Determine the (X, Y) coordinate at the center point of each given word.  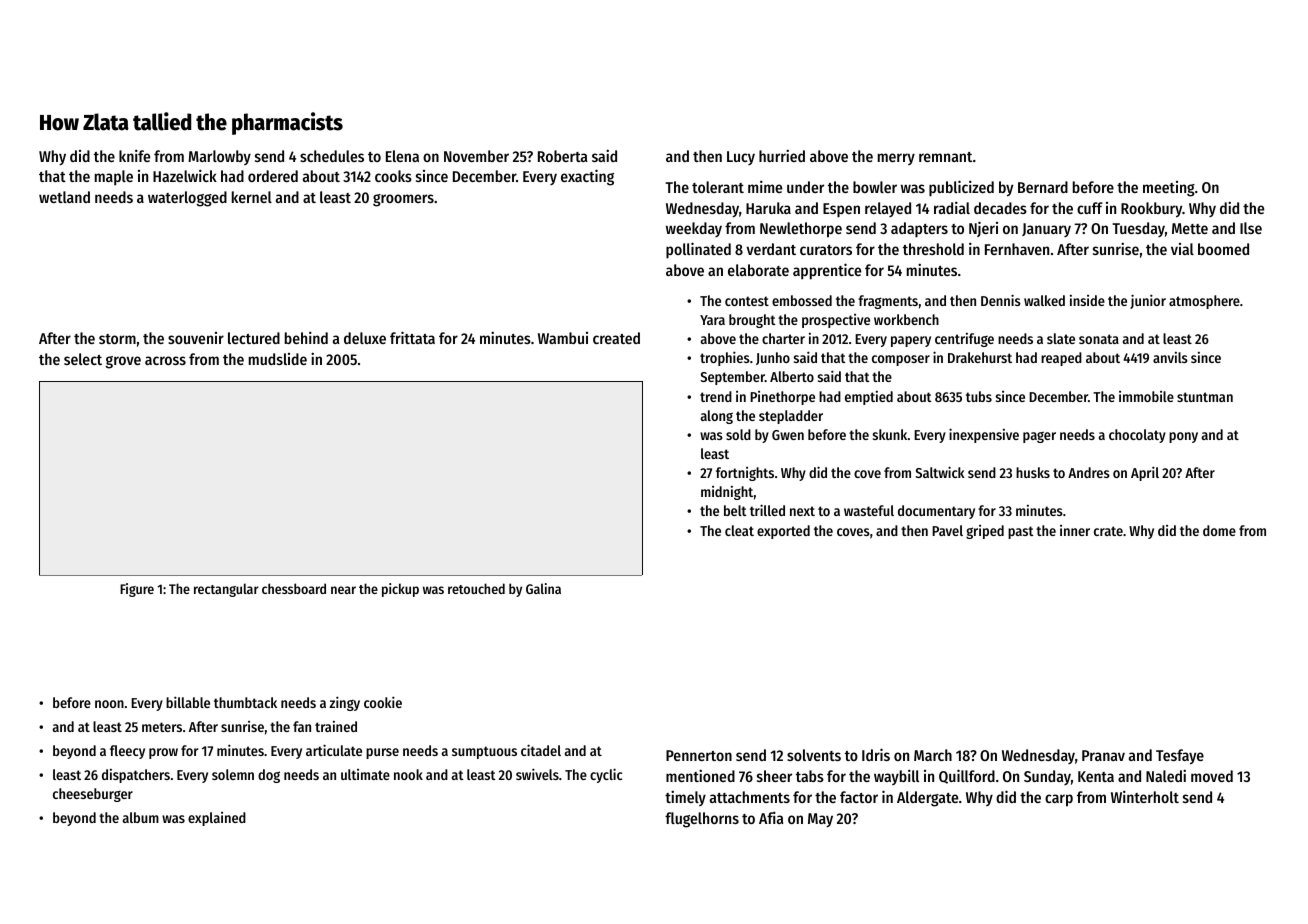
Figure (137, 590)
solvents (814, 755)
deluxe (365, 338)
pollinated (698, 250)
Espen (841, 210)
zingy (344, 703)
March (933, 755)
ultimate (365, 774)
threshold (933, 249)
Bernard (1043, 187)
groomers (403, 200)
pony (1183, 437)
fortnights (745, 474)
